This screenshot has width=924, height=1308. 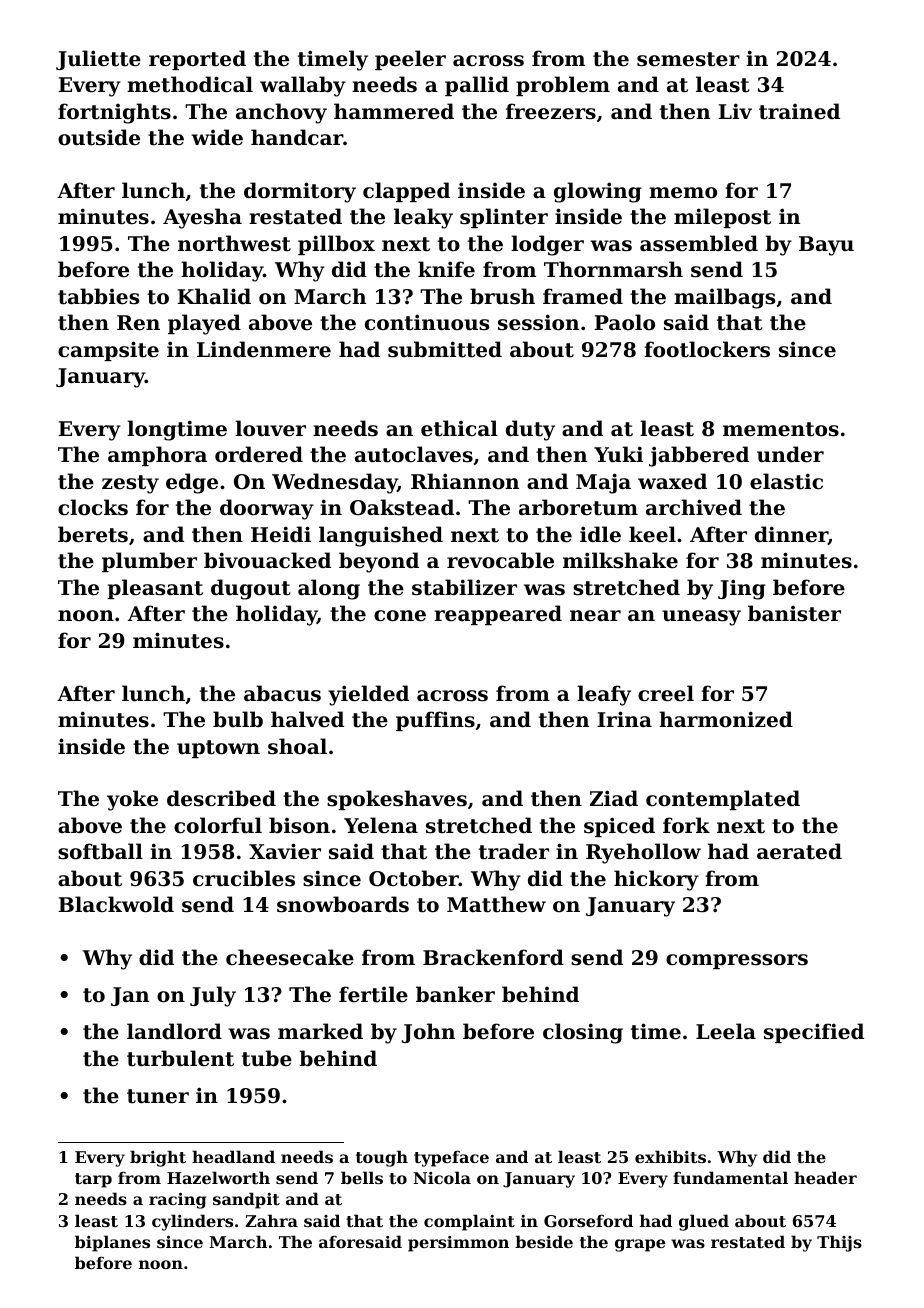 I want to click on biplanes, so click(x=112, y=1243).
